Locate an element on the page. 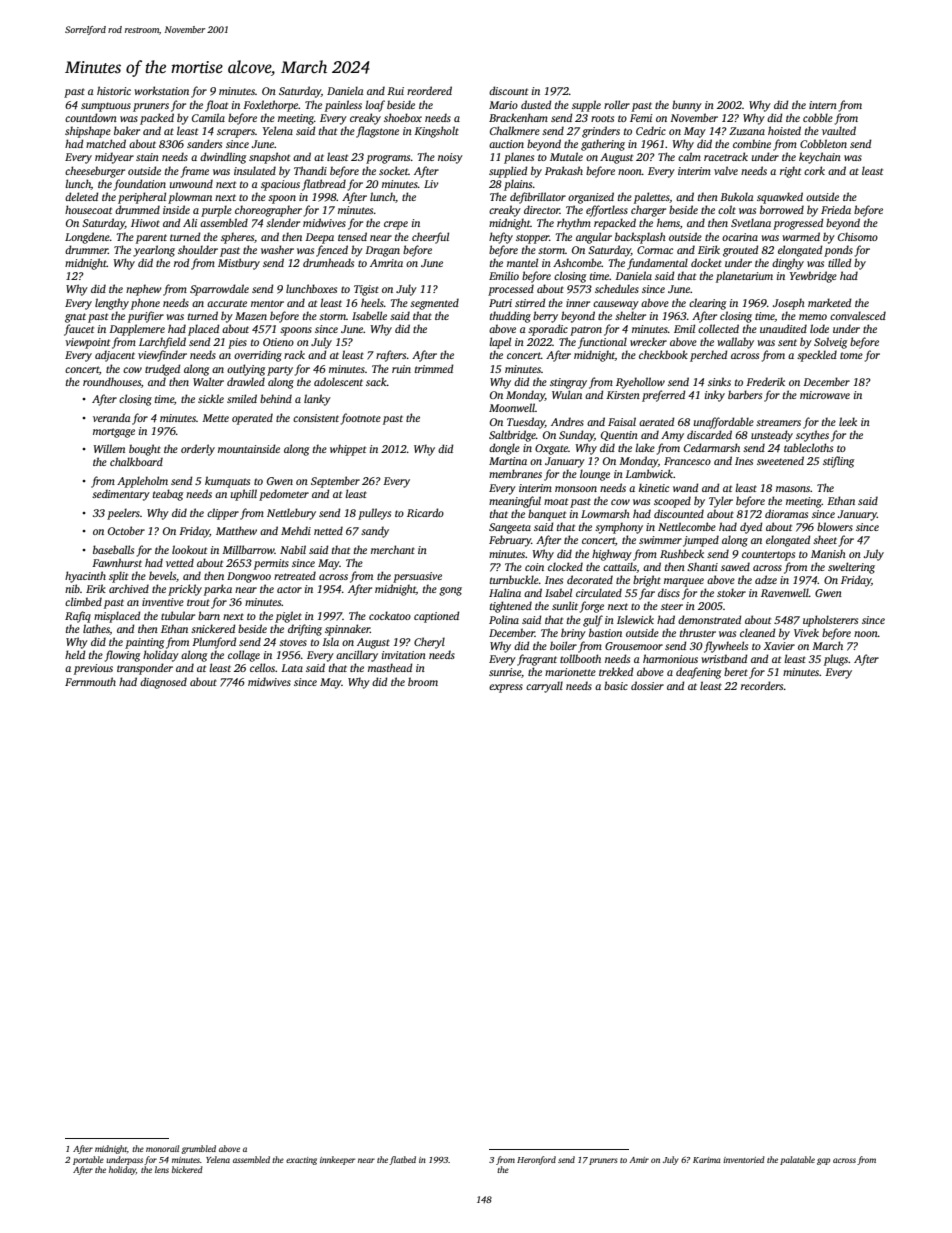 The height and width of the image is (1233, 952). cellos is located at coordinates (262, 667).
